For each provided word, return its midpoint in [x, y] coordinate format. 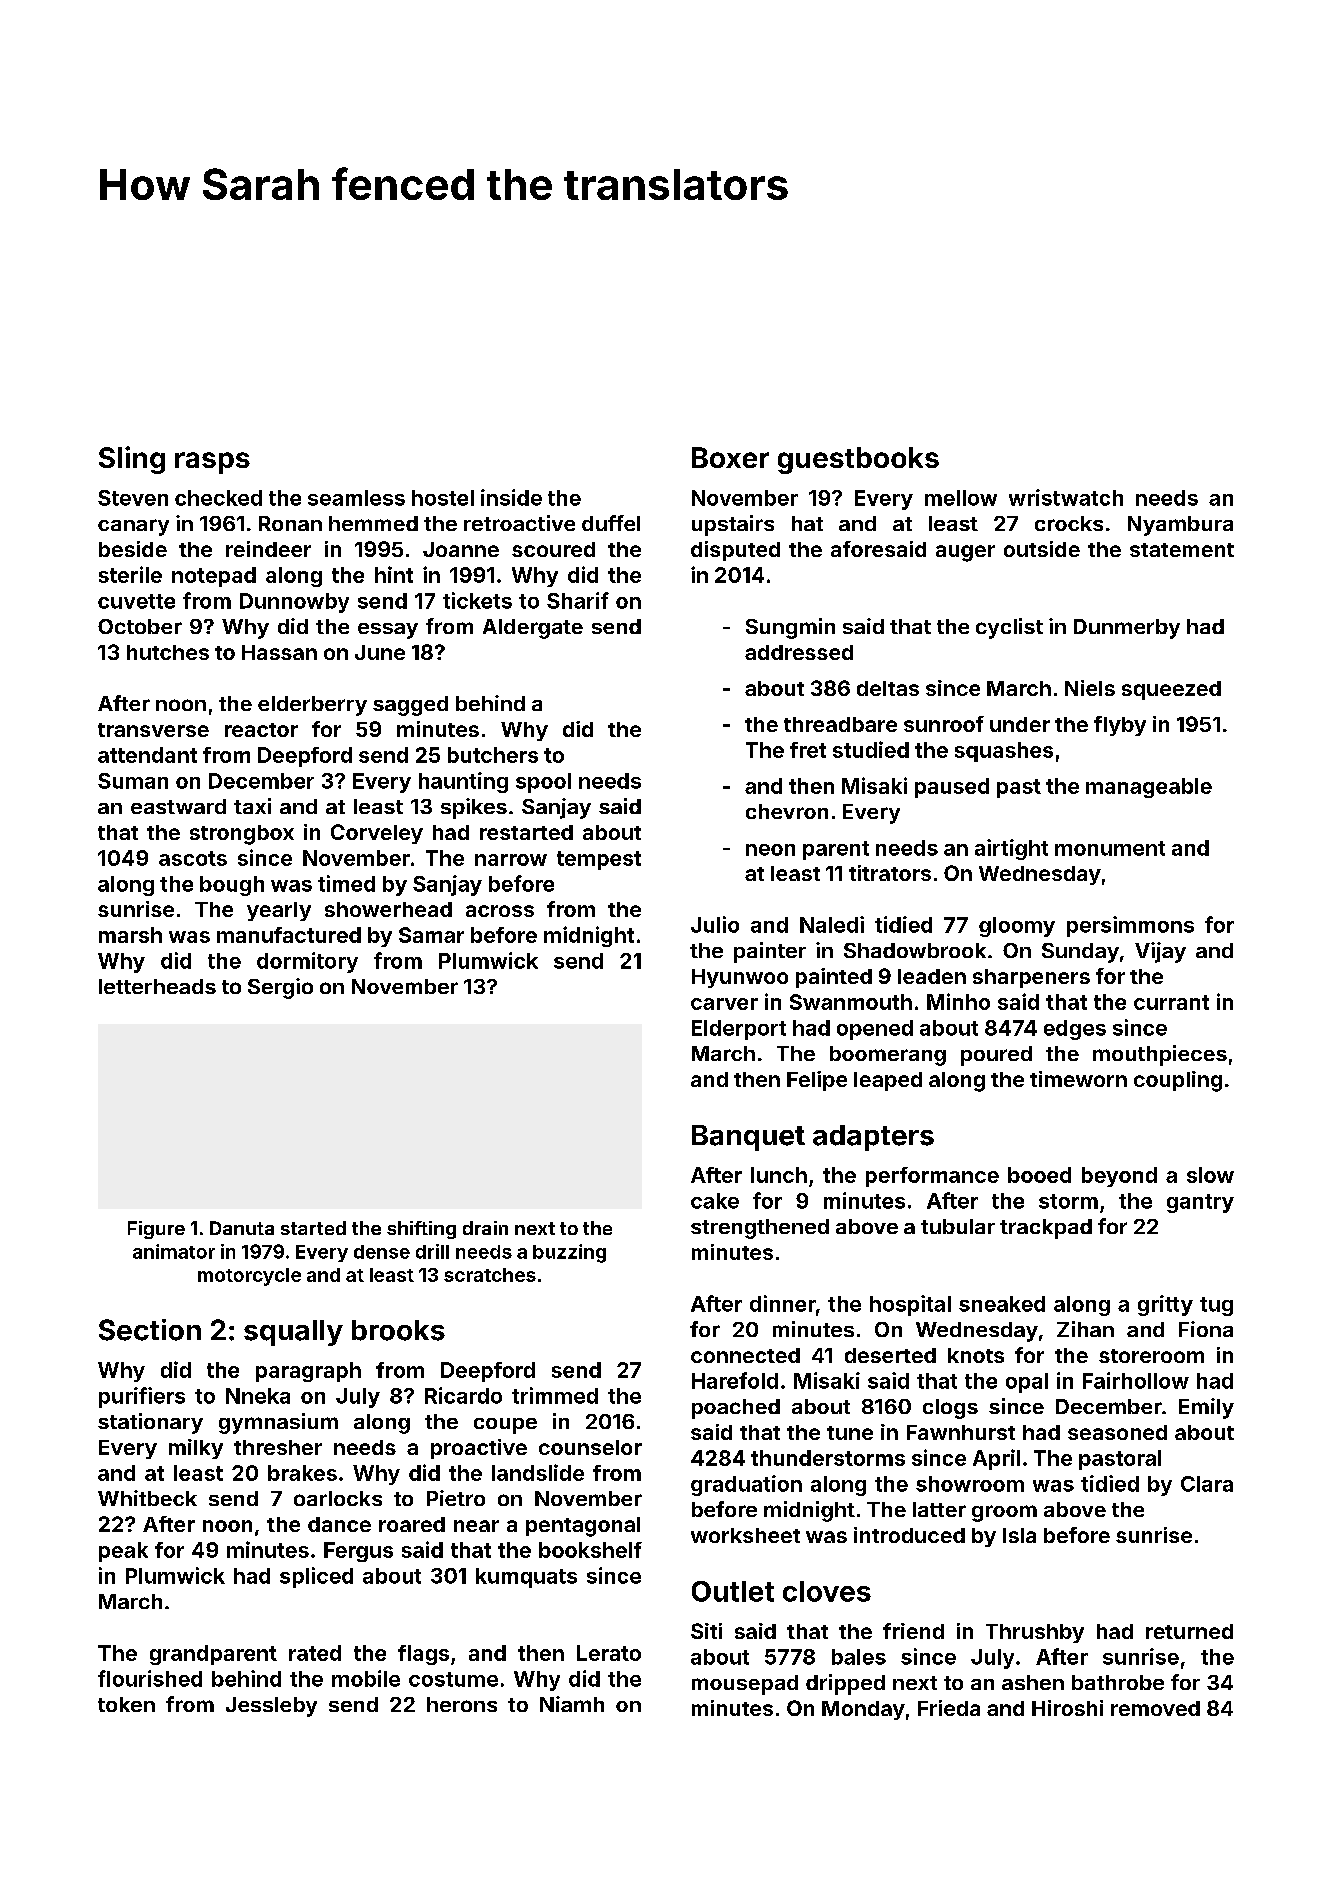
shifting [421, 1230]
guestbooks [858, 460]
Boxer [730, 457]
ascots [193, 858]
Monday [863, 1710]
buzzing [569, 1253]
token [126, 1704]
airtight [1011, 849]
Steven [133, 498]
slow [1210, 1175]
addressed [799, 652]
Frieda [949, 1708]
